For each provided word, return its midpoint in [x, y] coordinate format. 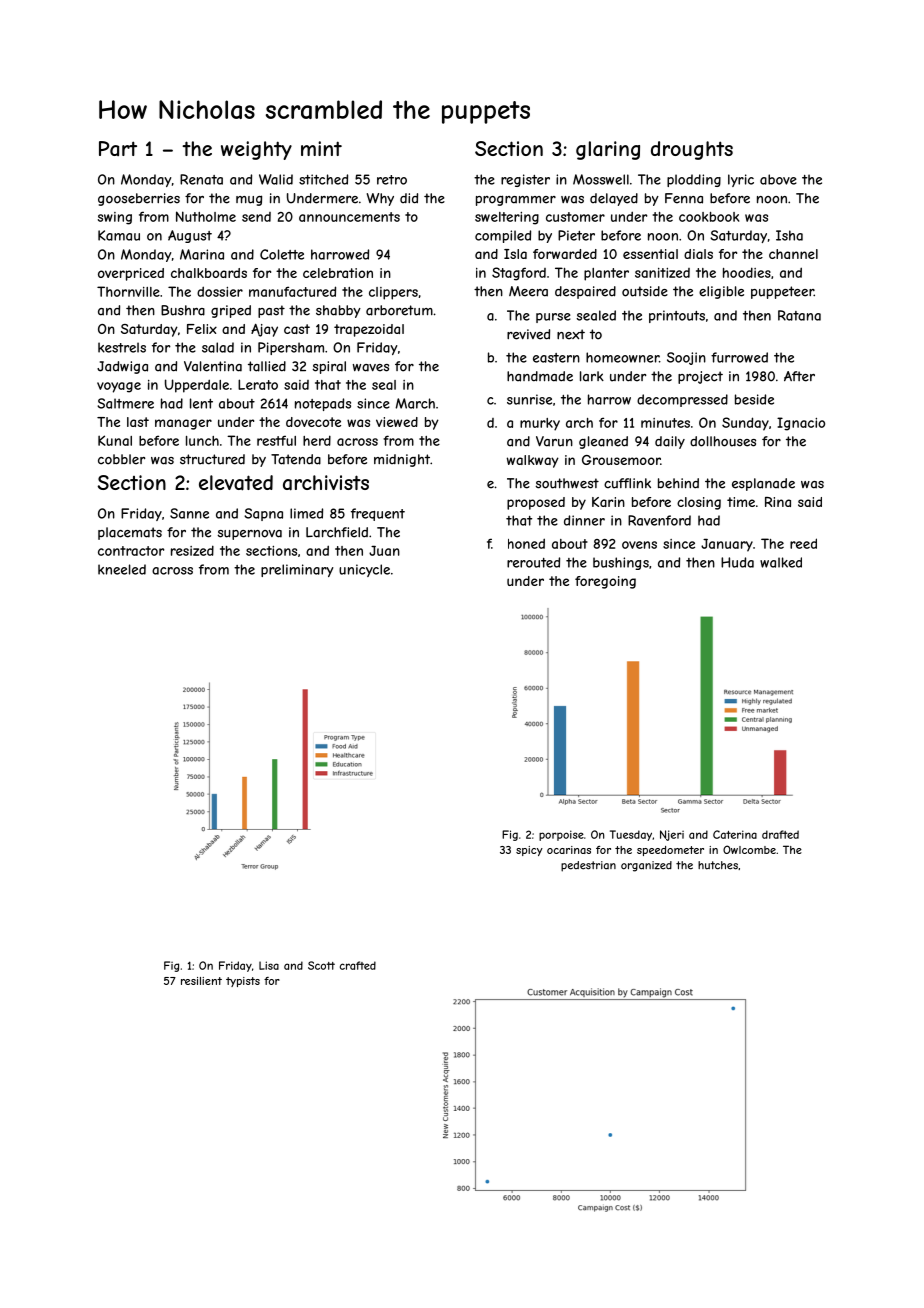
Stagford [519, 274]
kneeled [122, 569]
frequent [378, 514]
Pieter [576, 235]
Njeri [672, 835]
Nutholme [206, 216]
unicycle [364, 570]
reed [803, 543]
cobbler [122, 459]
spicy [529, 851]
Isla [515, 254]
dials [698, 254]
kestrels [122, 347]
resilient [201, 981]
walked [781, 562]
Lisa [269, 965]
